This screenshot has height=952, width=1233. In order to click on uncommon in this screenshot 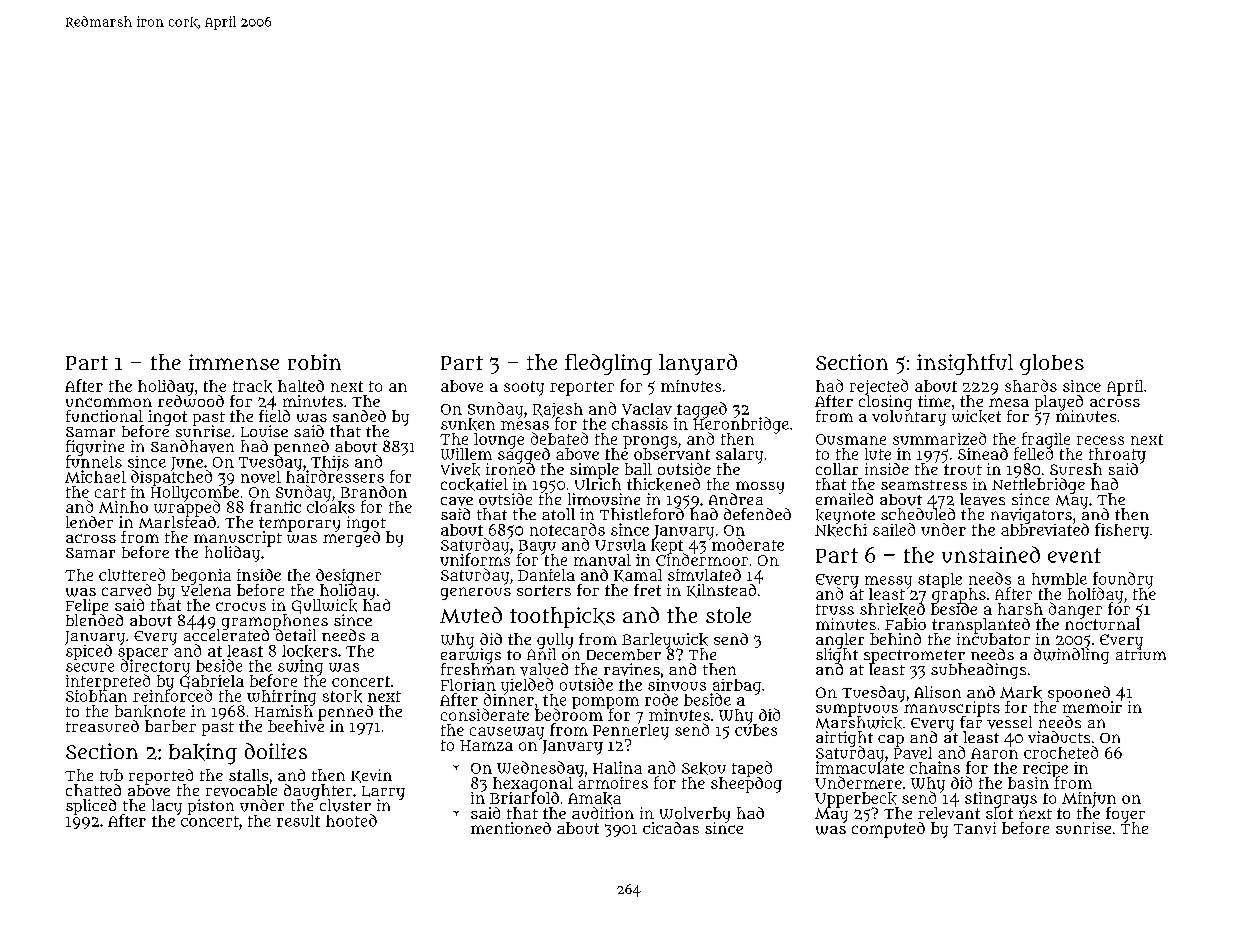, I will do `click(109, 402)`.
